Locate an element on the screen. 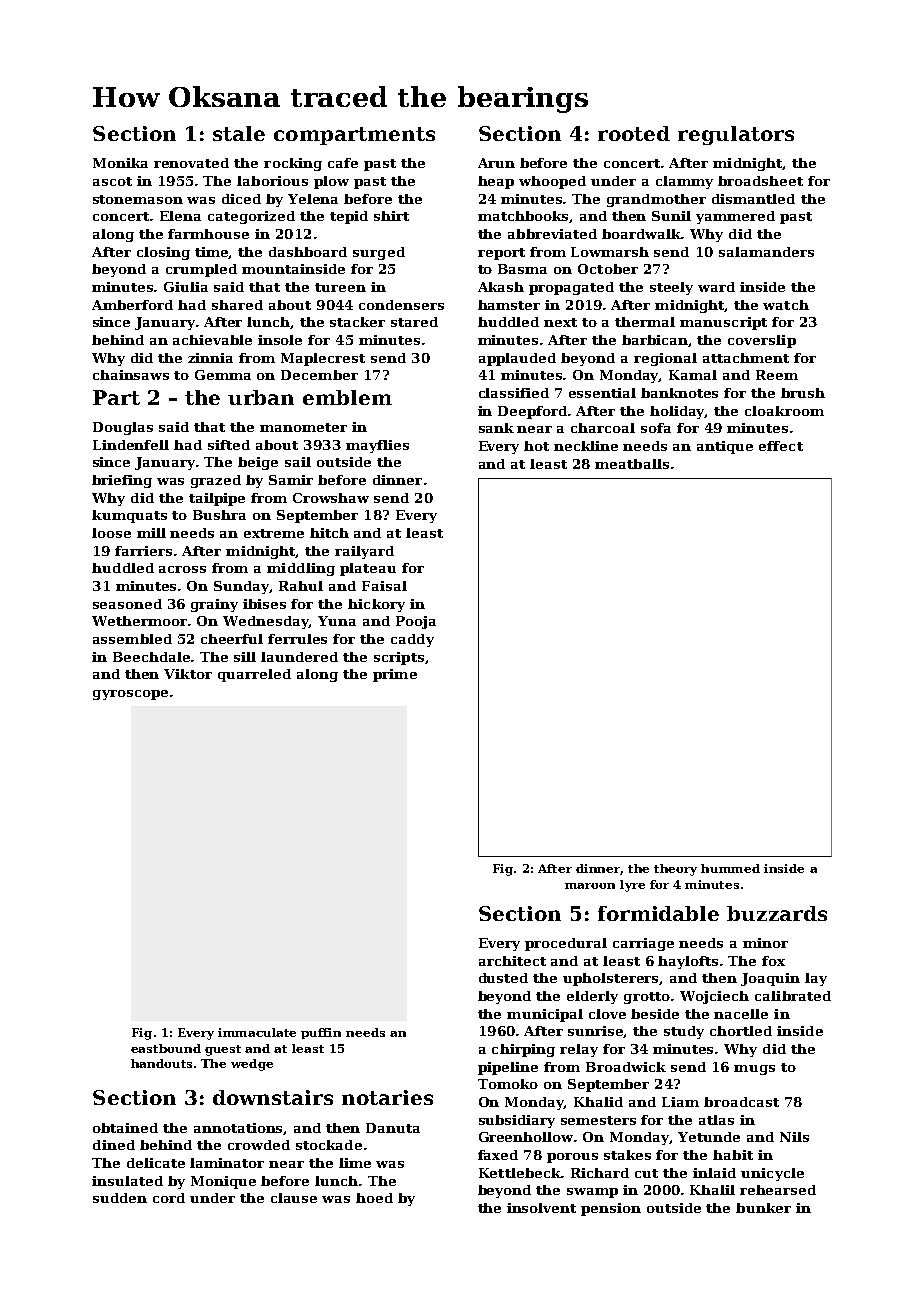  rooted is located at coordinates (634, 133).
